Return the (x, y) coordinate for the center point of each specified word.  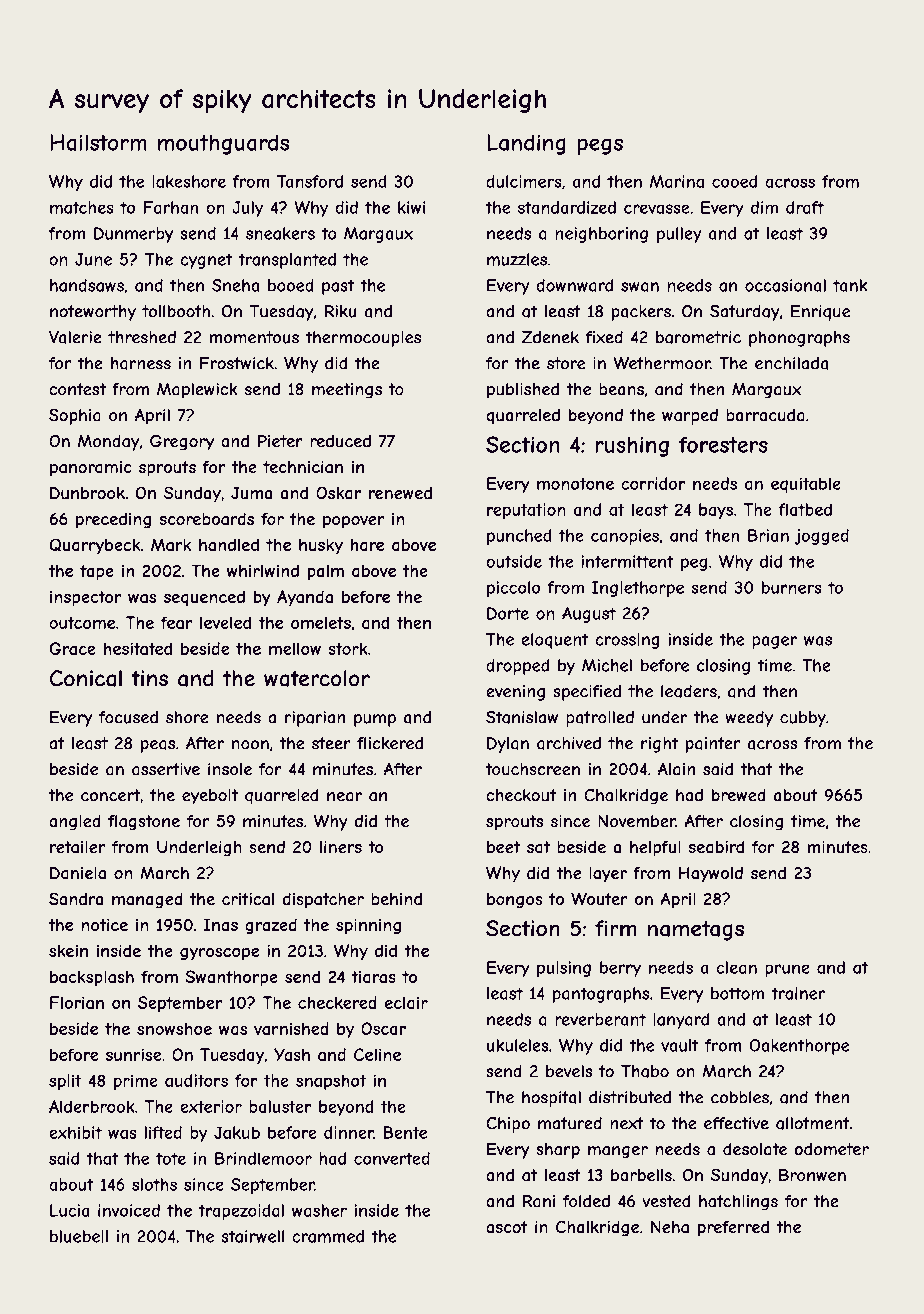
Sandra (76, 899)
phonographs (799, 339)
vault (680, 1045)
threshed (142, 337)
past (338, 287)
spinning (368, 926)
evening (515, 693)
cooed (734, 181)
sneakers (280, 233)
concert (110, 795)
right (659, 745)
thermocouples (363, 339)
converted (392, 1158)
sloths (154, 1184)
